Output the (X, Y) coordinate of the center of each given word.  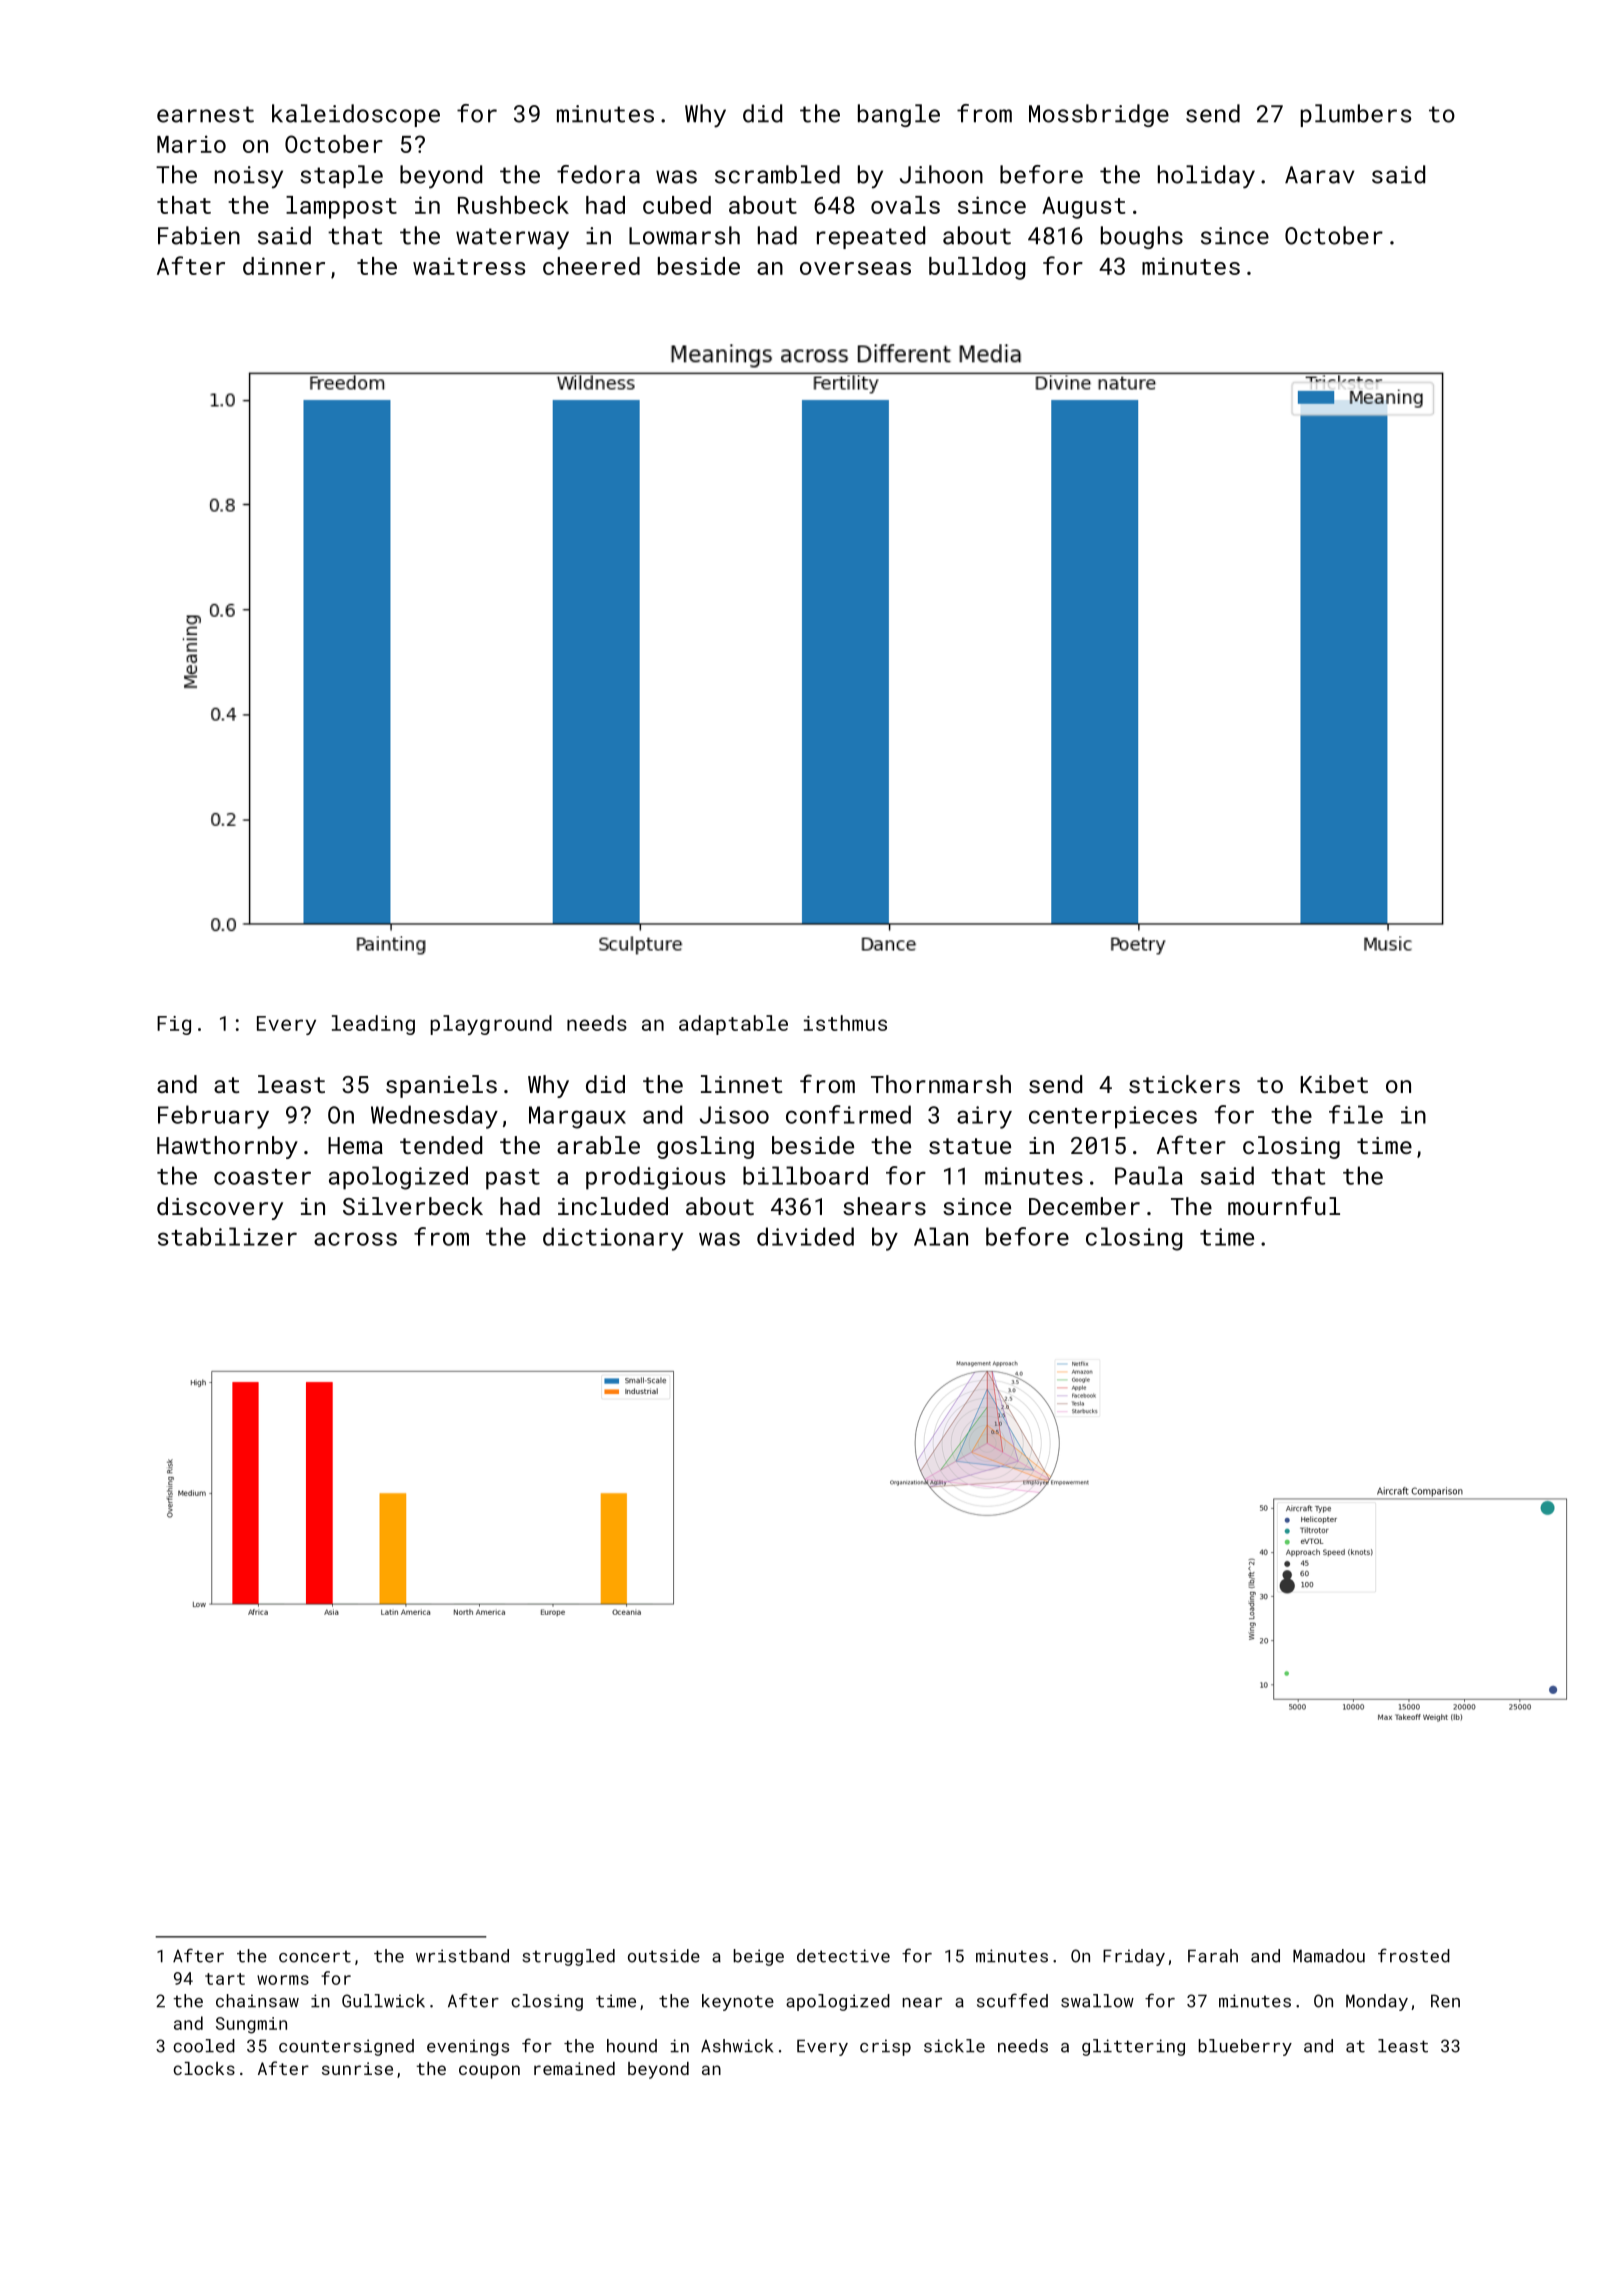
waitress (469, 266)
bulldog (977, 268)
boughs (1142, 237)
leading (373, 1025)
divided (805, 1236)
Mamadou (1329, 1956)
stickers (1184, 1084)
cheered (591, 266)
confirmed (848, 1114)
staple (341, 176)
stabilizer (227, 1236)
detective (843, 1956)
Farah (1213, 1956)
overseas (855, 268)
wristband (462, 1956)
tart (225, 1979)
